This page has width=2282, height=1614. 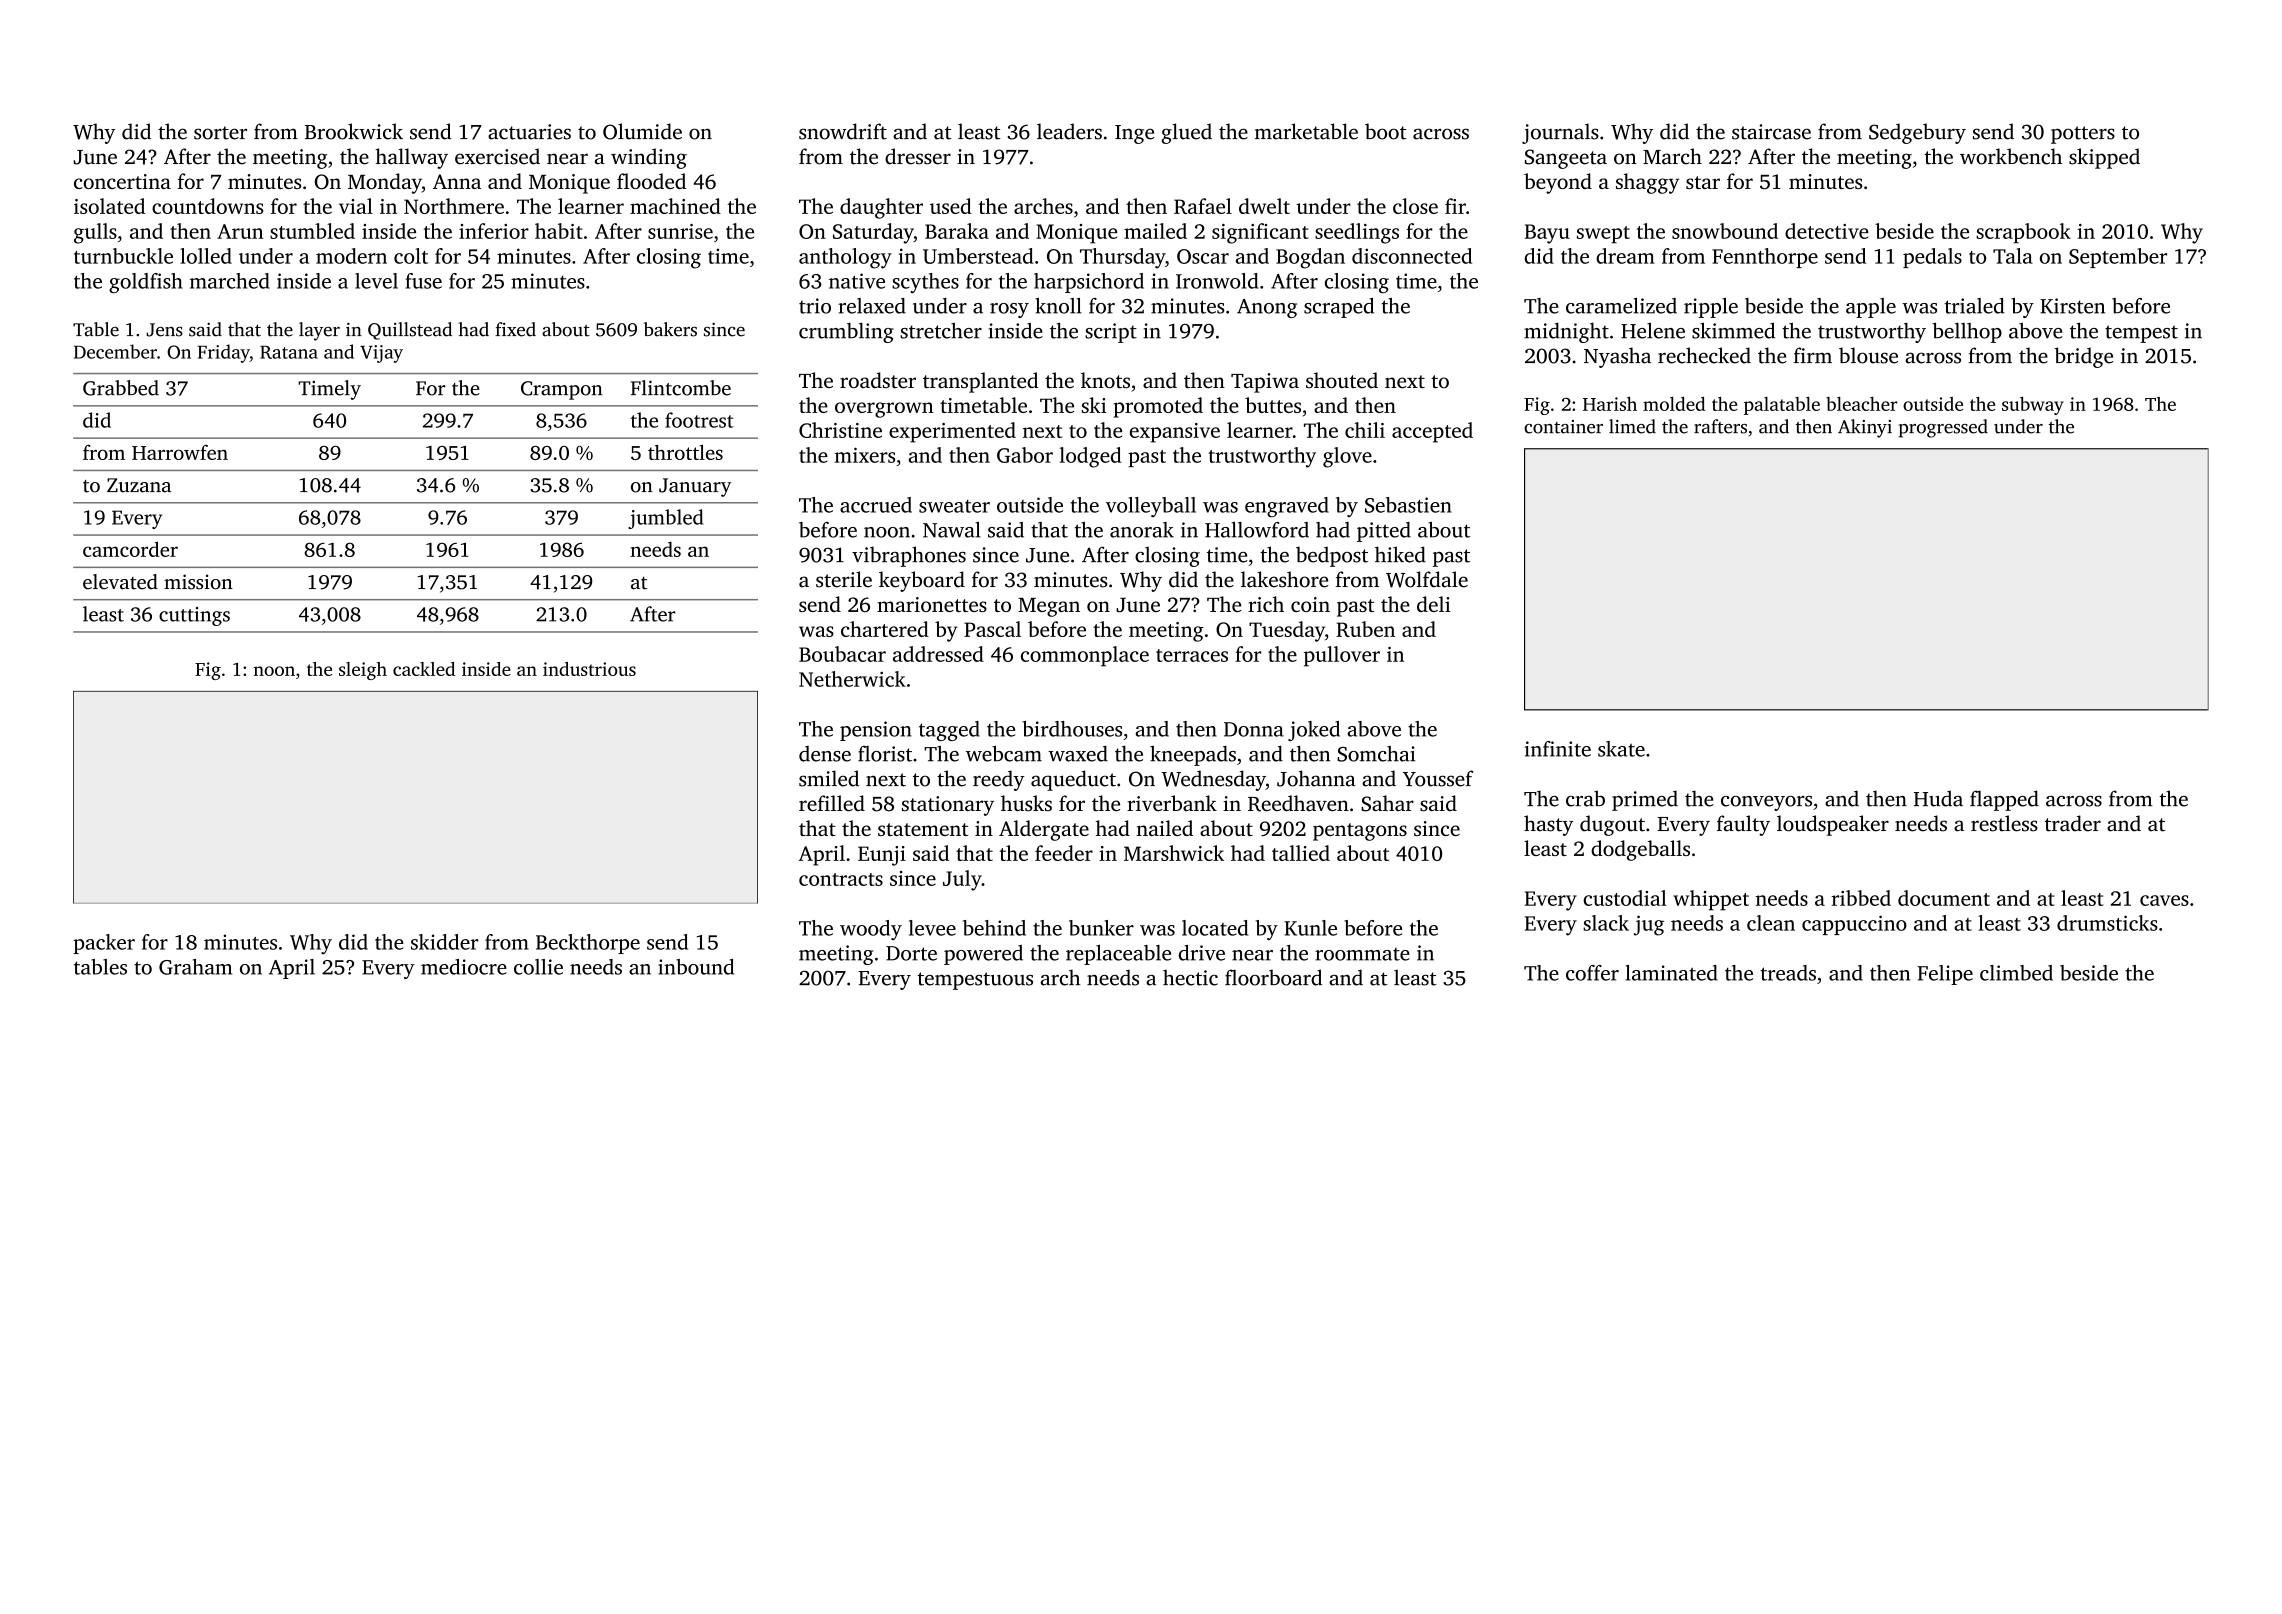 What do you see at coordinates (1386, 131) in the page?
I see `boot` at bounding box center [1386, 131].
